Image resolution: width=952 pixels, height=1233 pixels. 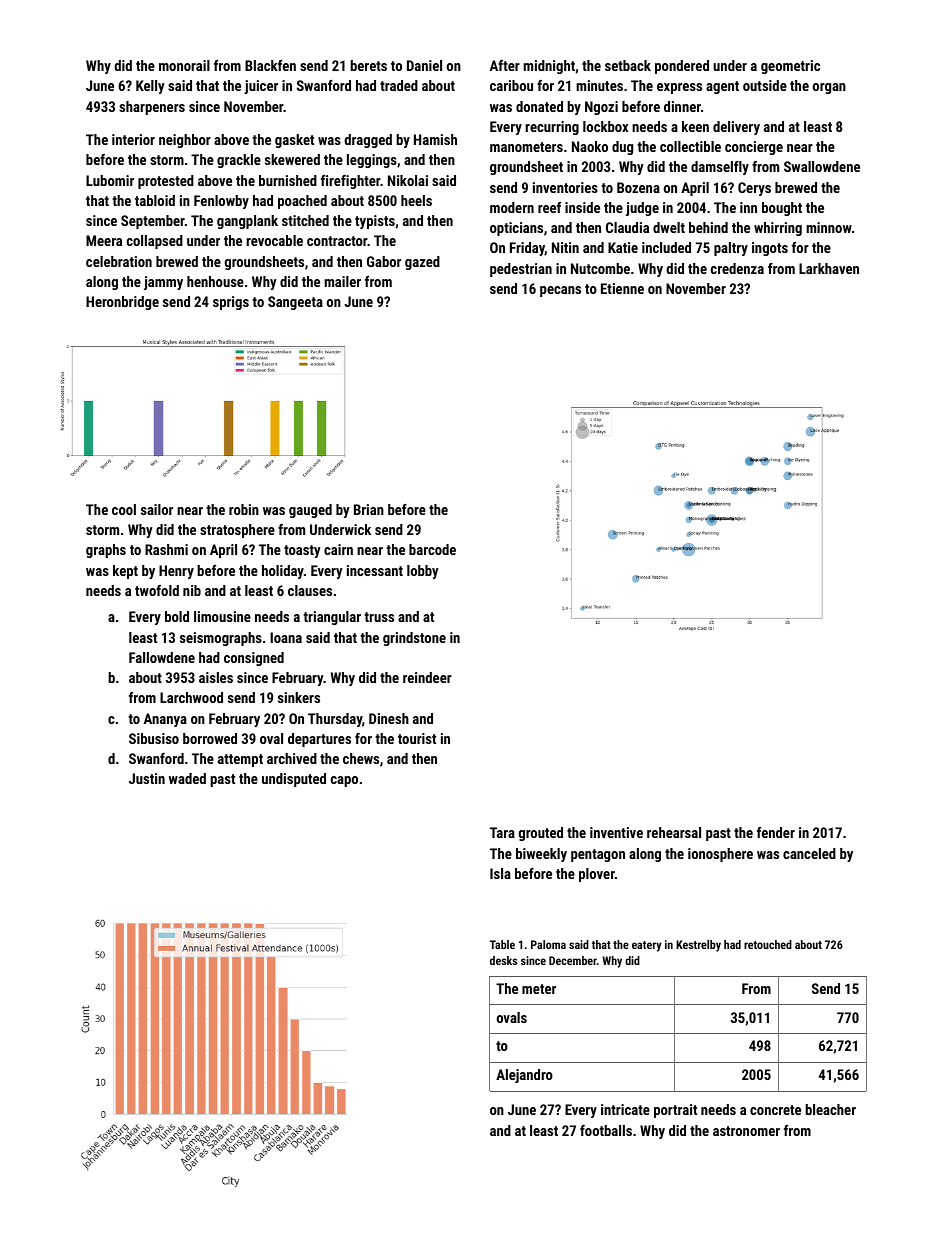 What do you see at coordinates (432, 549) in the screenshot?
I see `barcode` at bounding box center [432, 549].
